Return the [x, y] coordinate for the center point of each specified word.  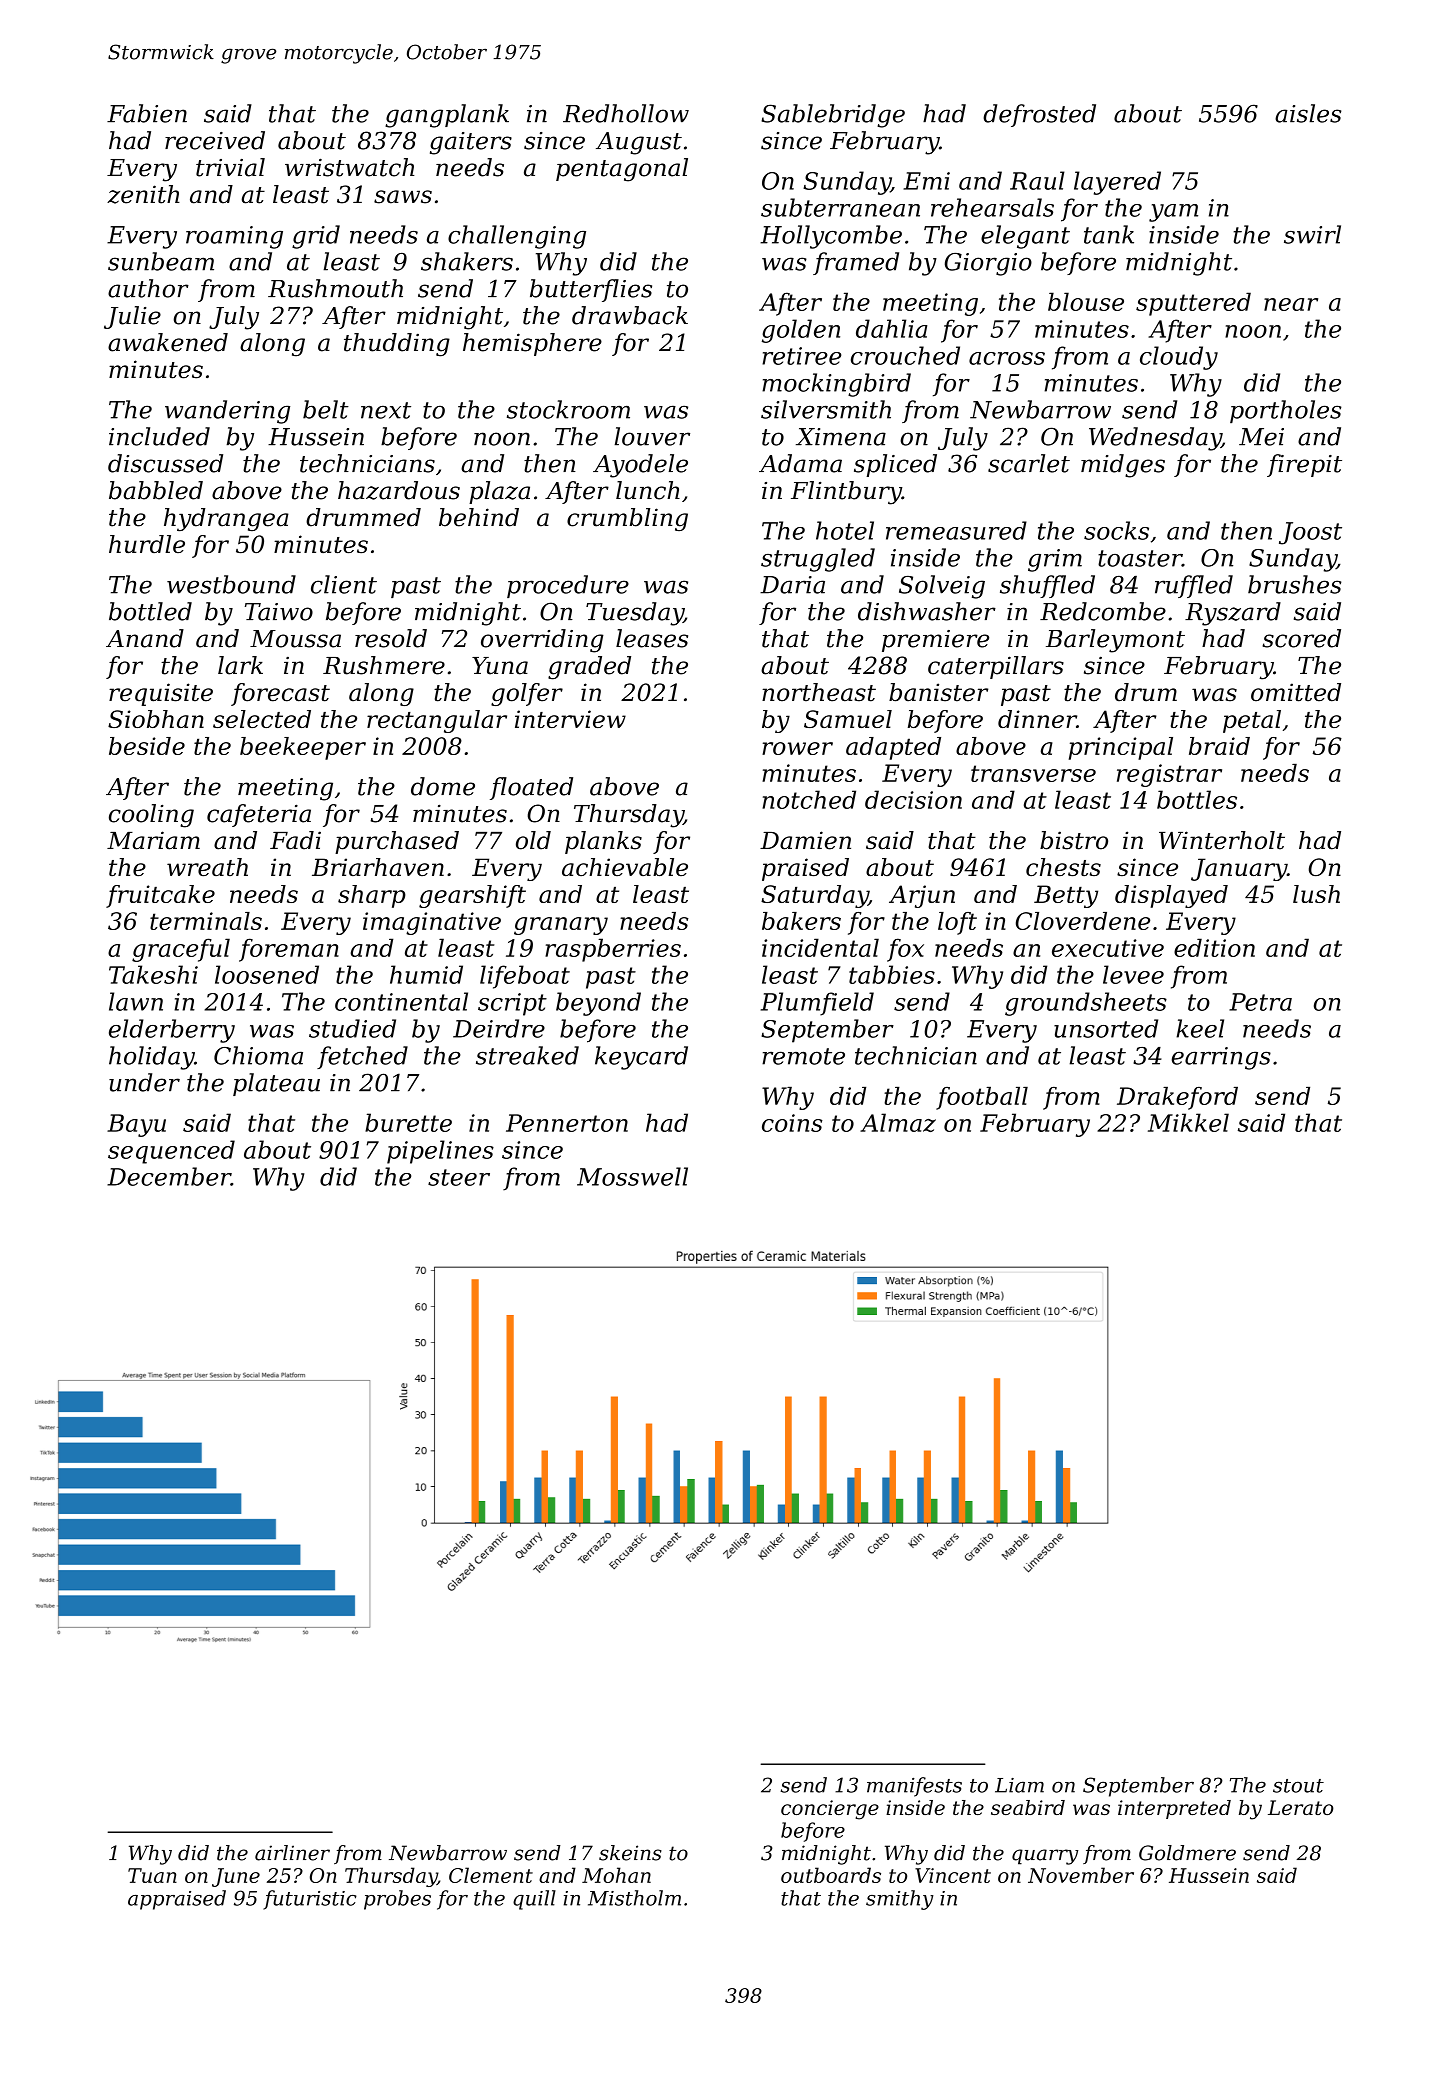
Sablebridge [833, 116]
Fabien [147, 113]
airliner [292, 1853]
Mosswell [632, 1176]
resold [391, 638]
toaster [1140, 558]
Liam [1019, 1785]
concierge [830, 1810]
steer [459, 1177]
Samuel [848, 719]
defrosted [1039, 115]
